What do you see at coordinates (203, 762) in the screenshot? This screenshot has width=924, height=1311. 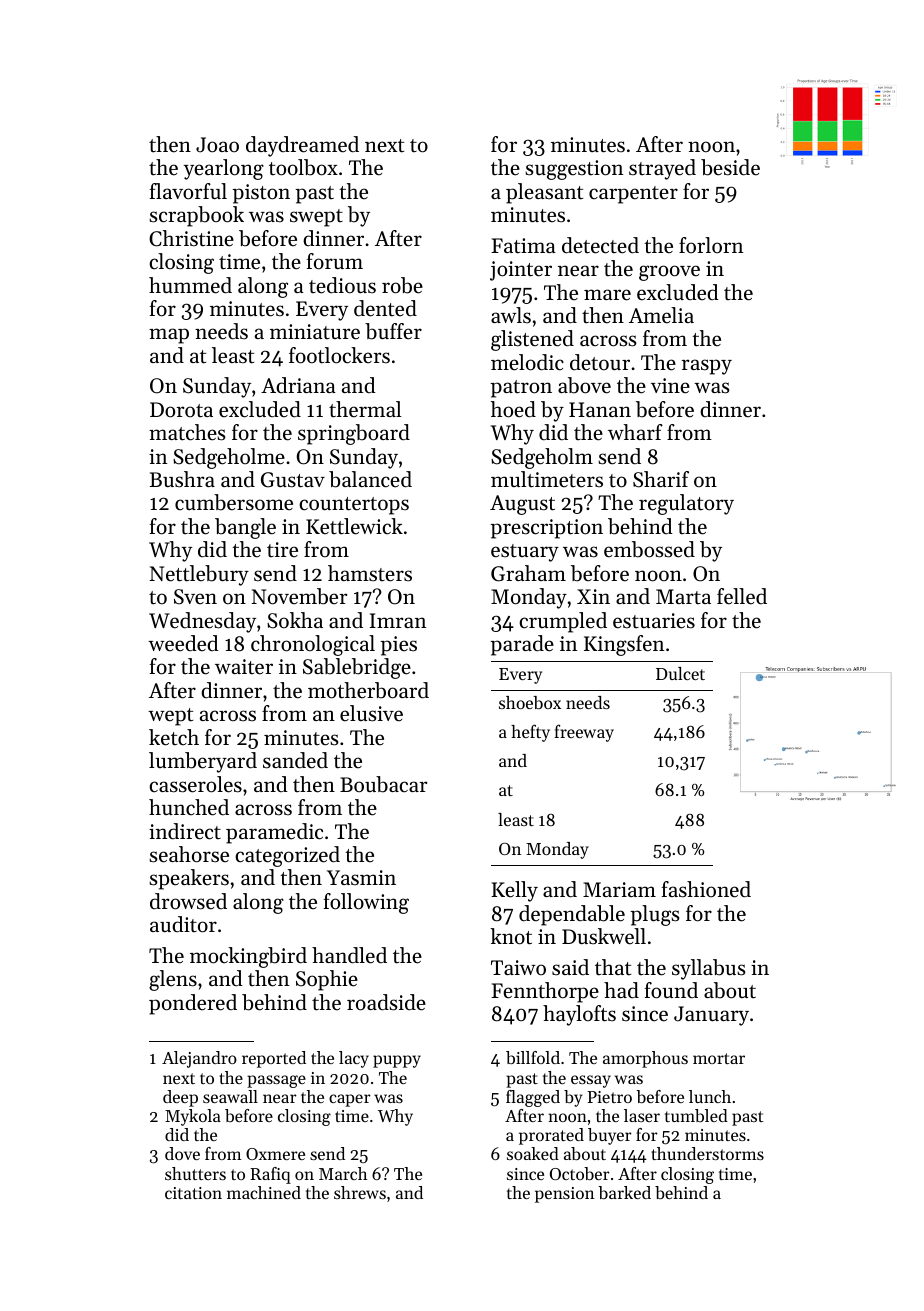 I see `lumberyard` at bounding box center [203, 762].
